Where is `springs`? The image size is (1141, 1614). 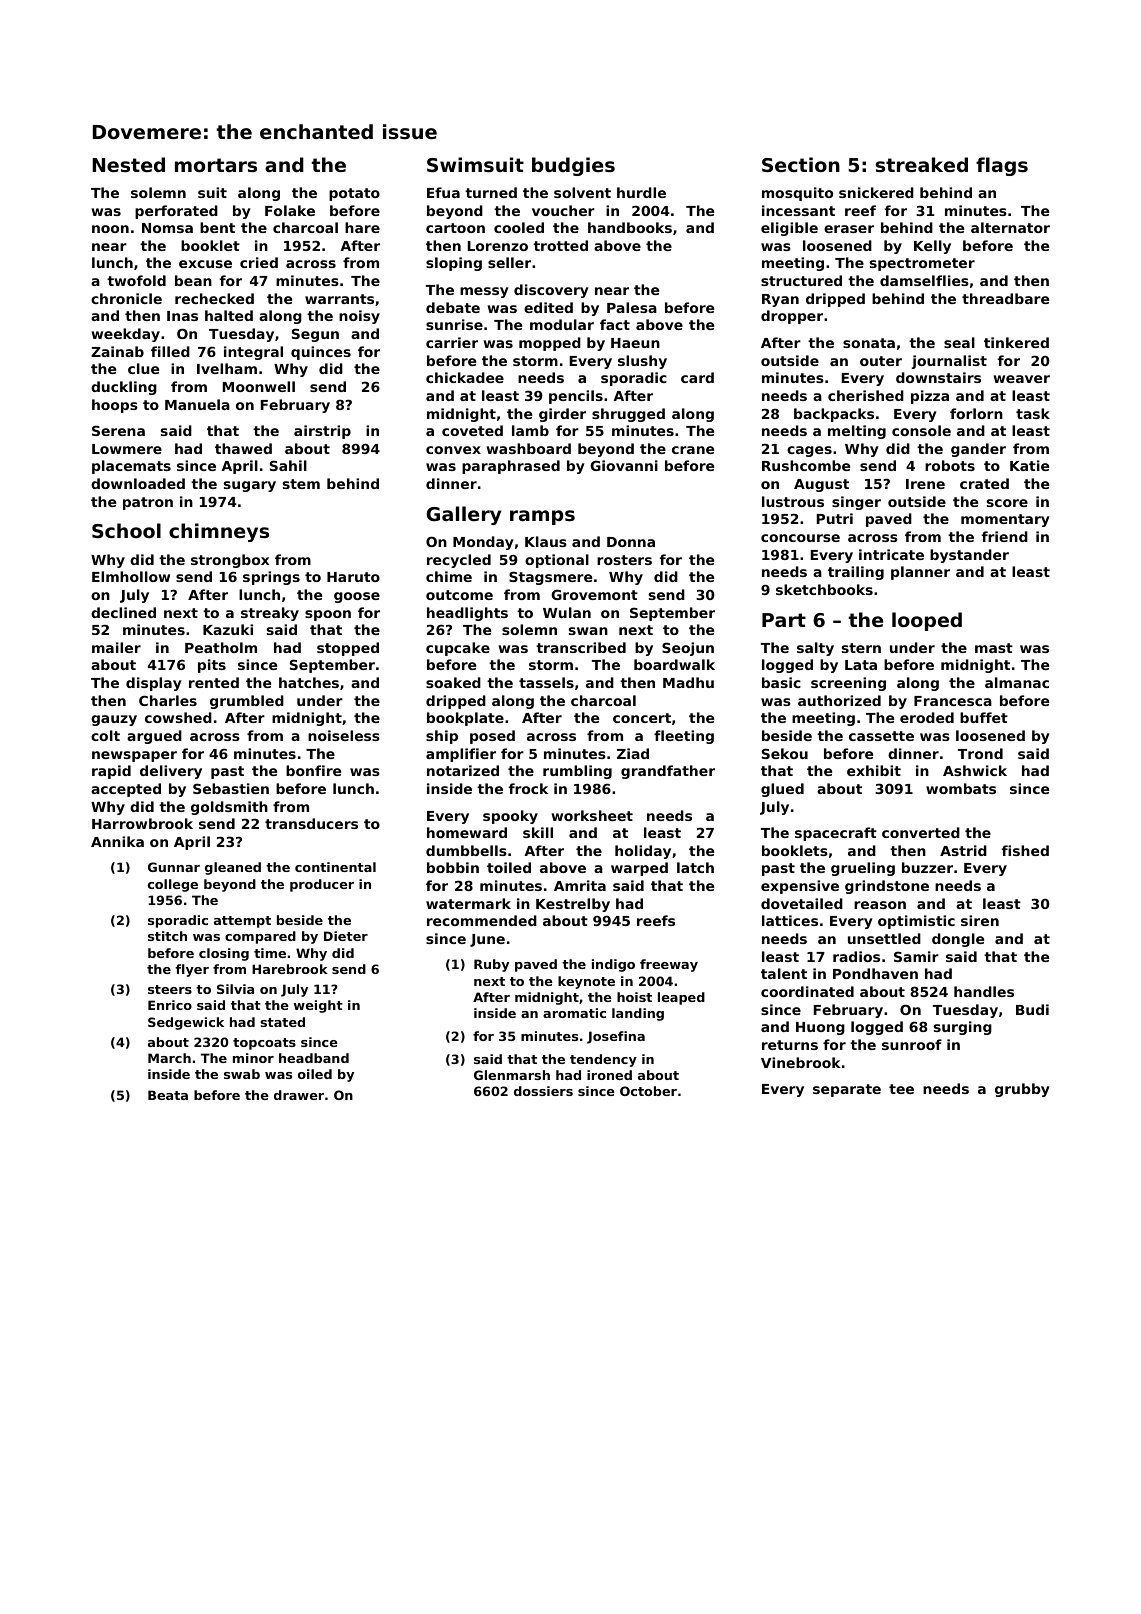
springs is located at coordinates (271, 578).
